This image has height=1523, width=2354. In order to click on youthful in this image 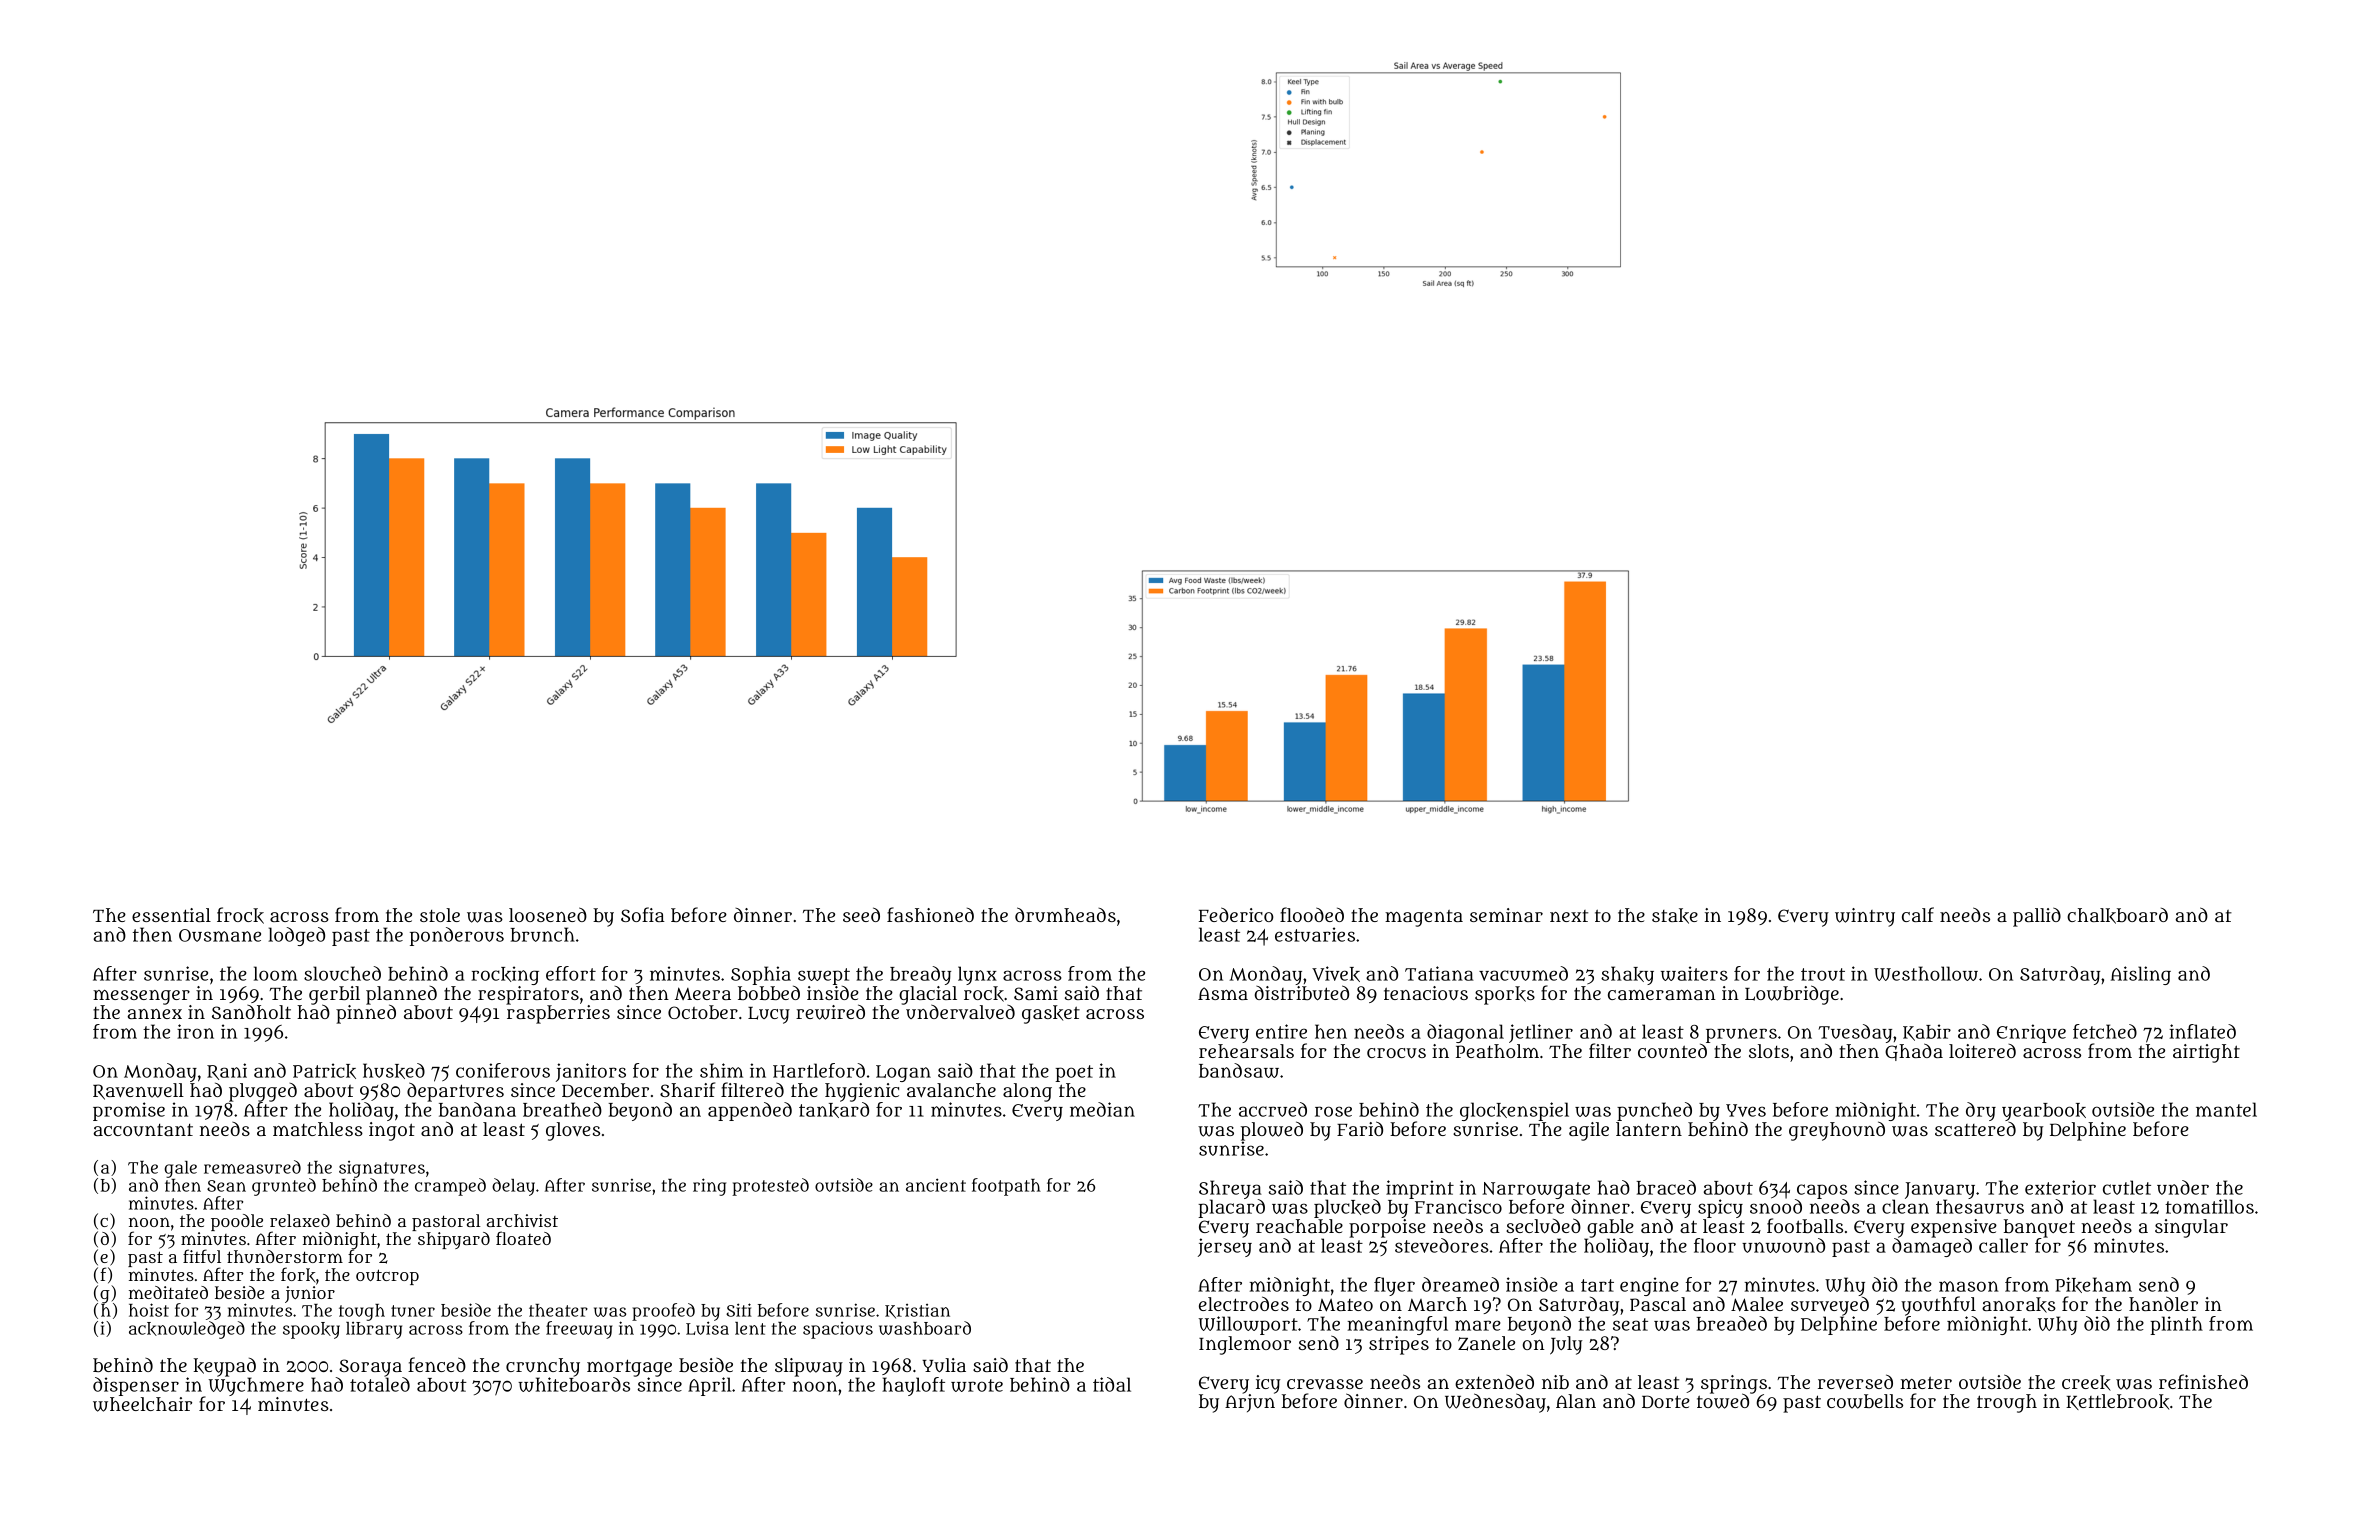, I will do `click(1938, 1306)`.
